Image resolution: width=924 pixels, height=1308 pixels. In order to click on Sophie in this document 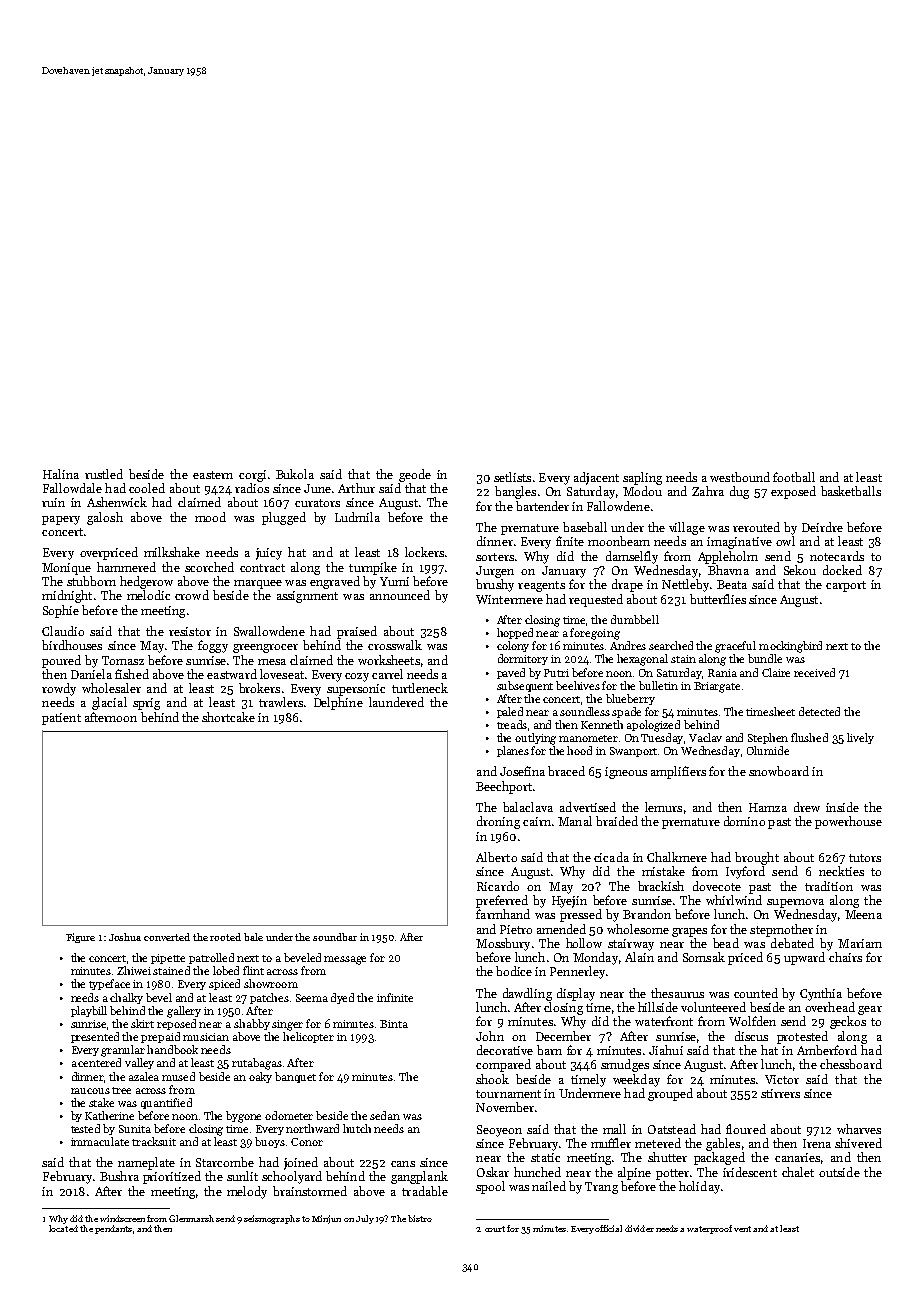, I will do `click(61, 611)`.
